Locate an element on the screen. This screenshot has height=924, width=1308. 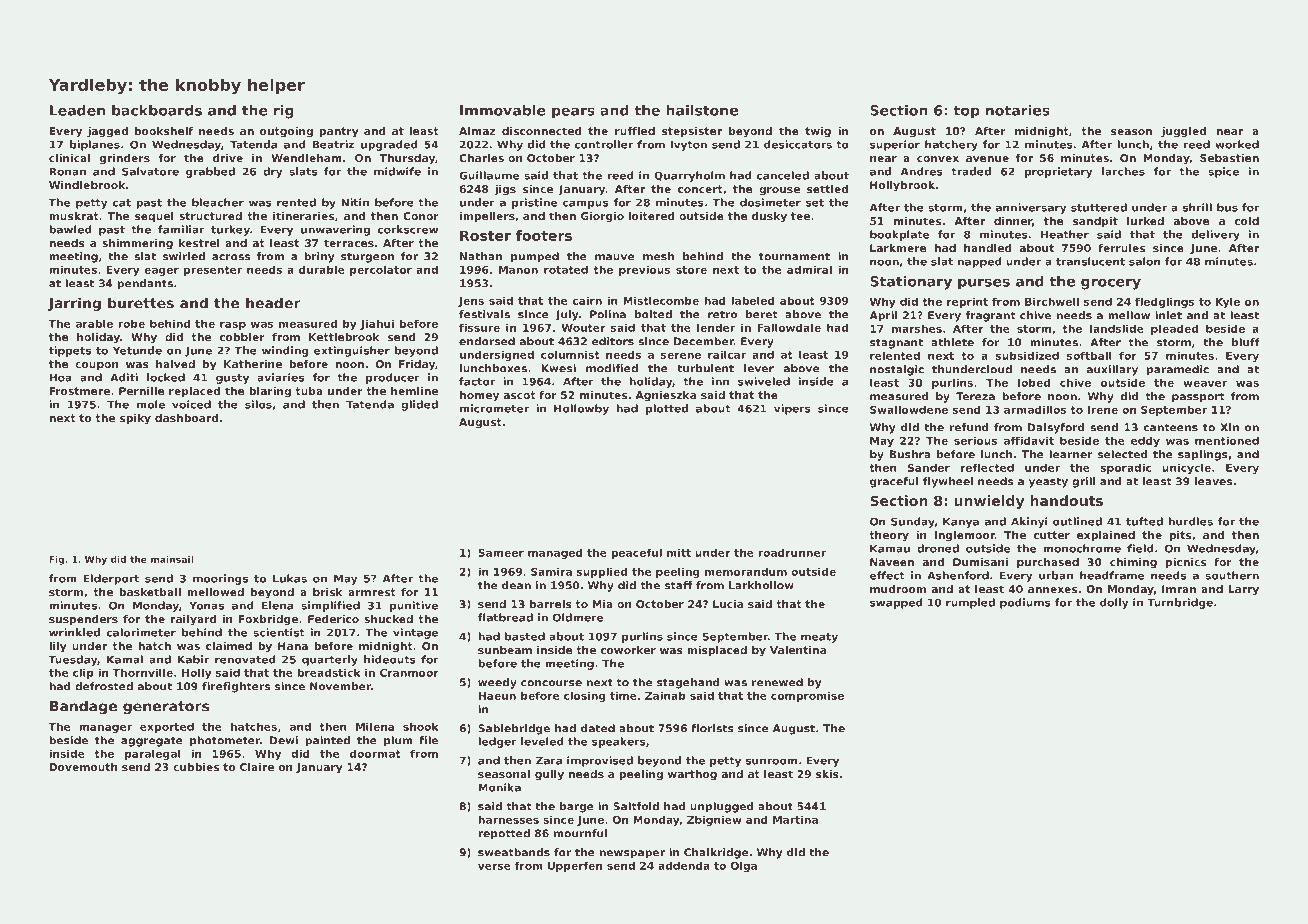
managed is located at coordinates (555, 553).
